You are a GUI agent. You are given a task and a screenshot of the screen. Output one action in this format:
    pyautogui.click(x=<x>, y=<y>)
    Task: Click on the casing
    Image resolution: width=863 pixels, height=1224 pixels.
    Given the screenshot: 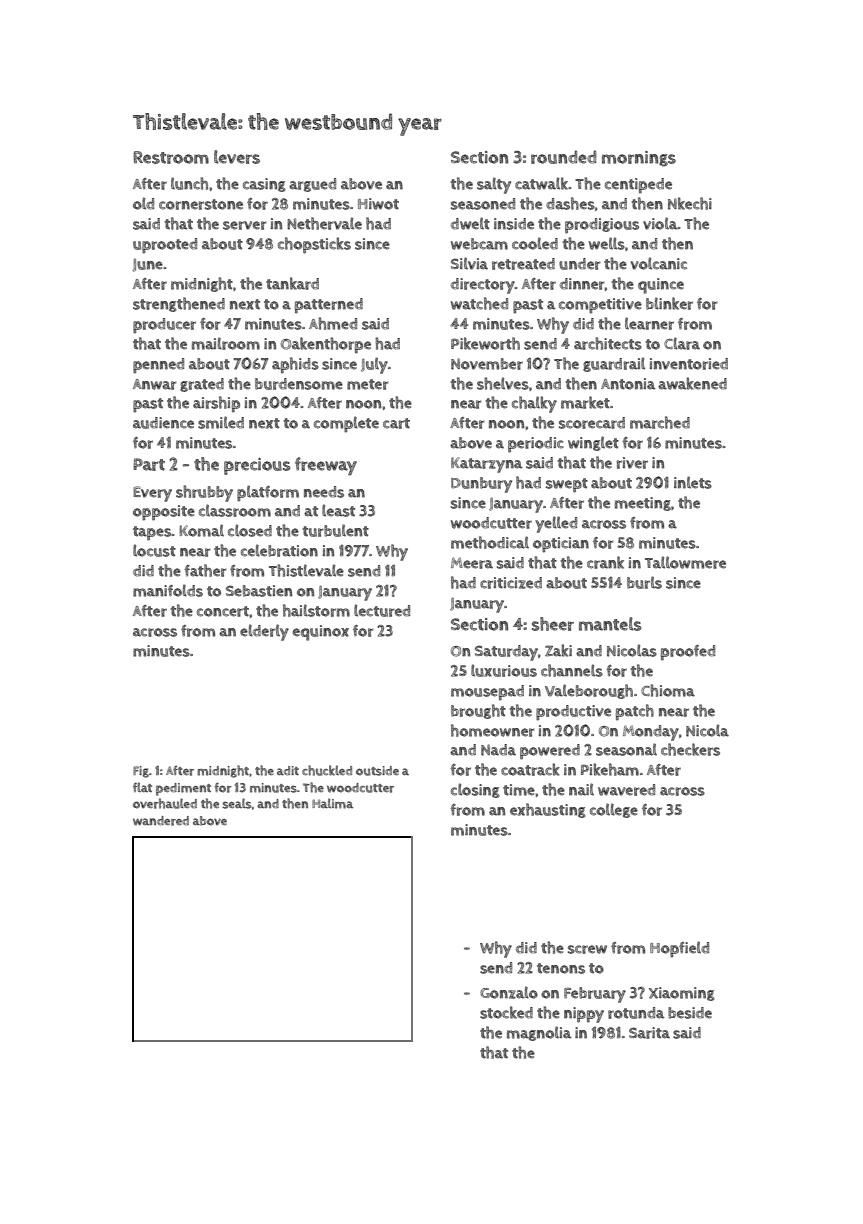 What is the action you would take?
    pyautogui.click(x=264, y=185)
